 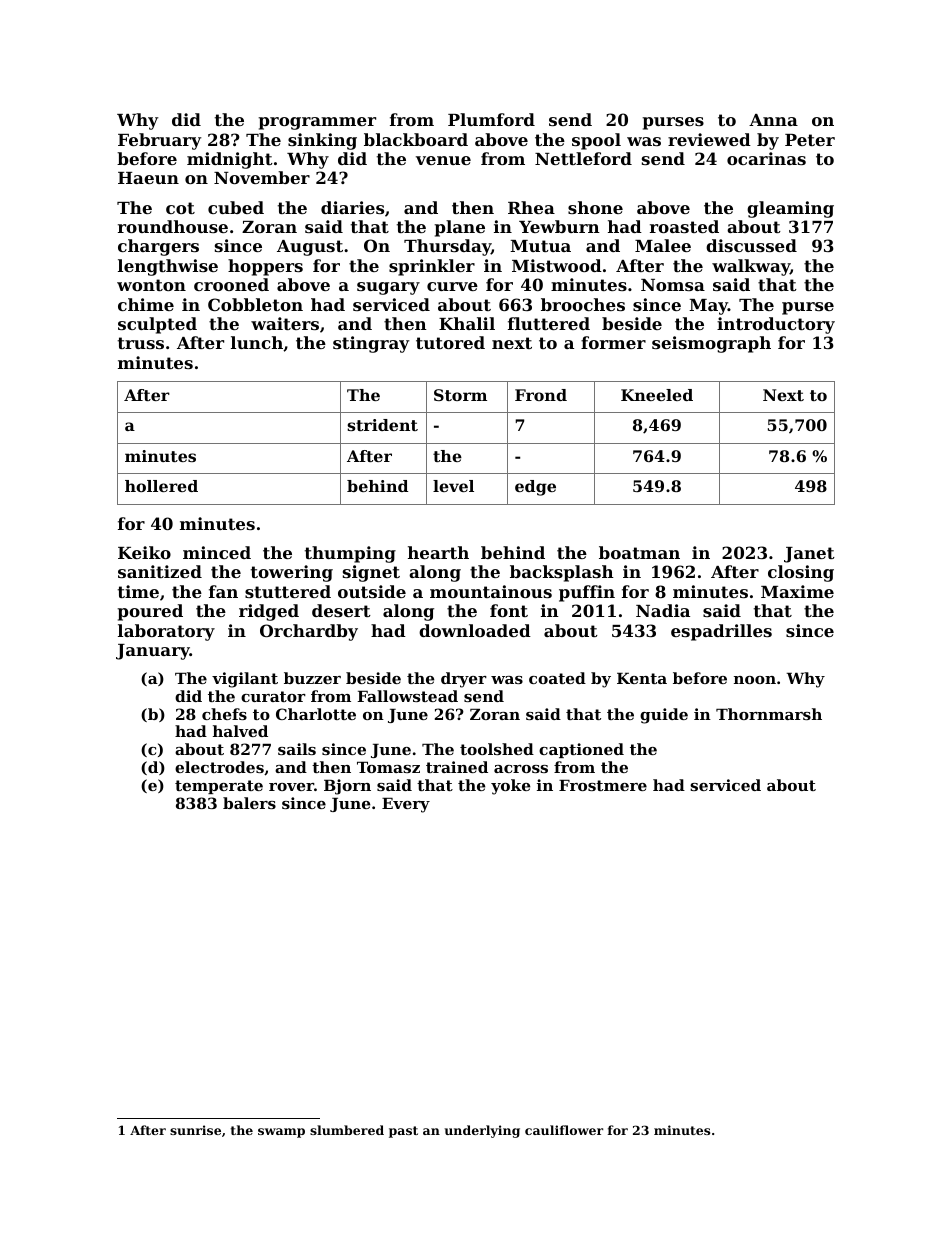 I want to click on sunrise, so click(x=195, y=1130).
